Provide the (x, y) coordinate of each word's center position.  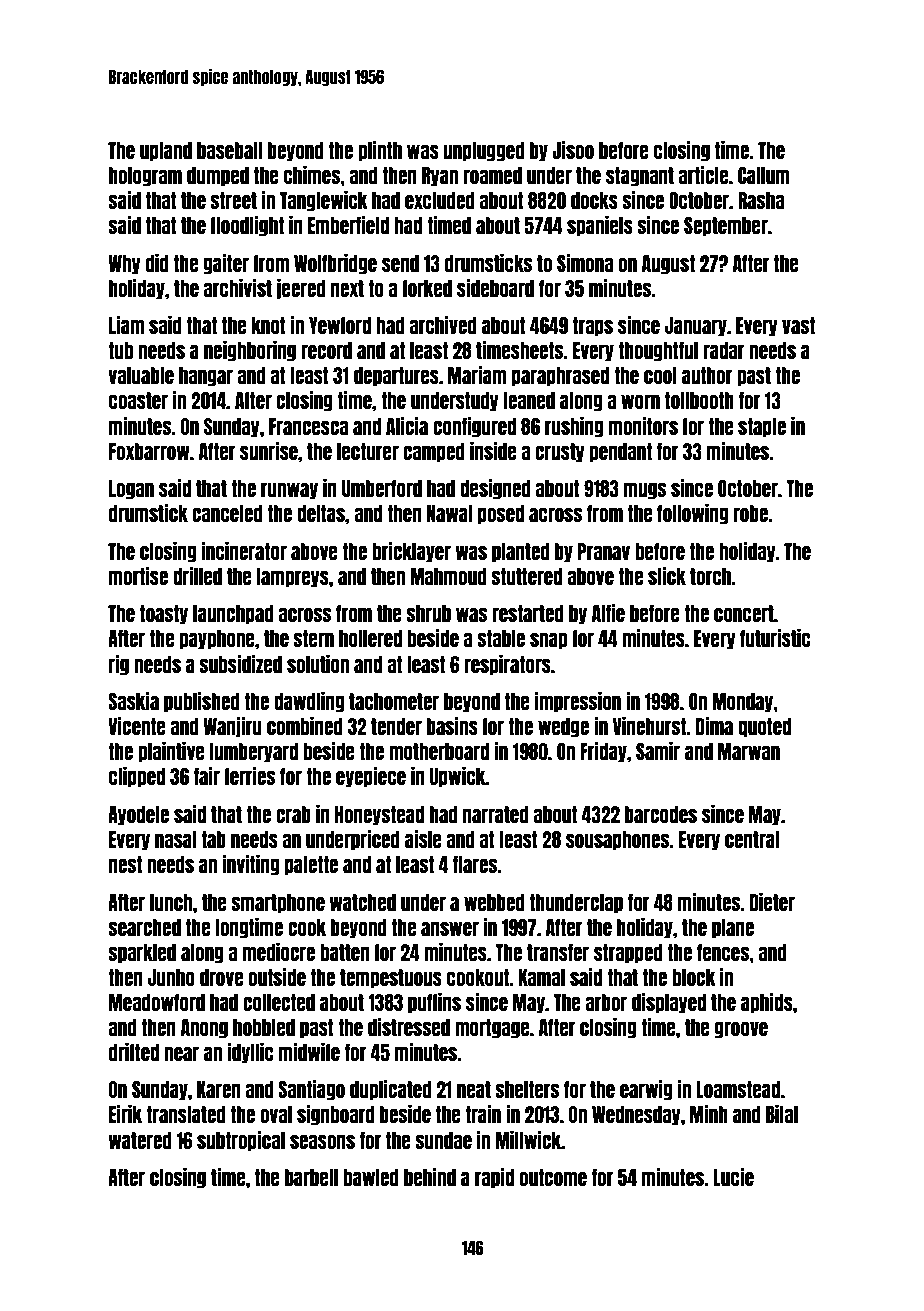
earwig (646, 1090)
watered (140, 1140)
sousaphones (618, 841)
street (233, 200)
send (400, 263)
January (696, 327)
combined (305, 726)
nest (126, 864)
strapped (628, 954)
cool (660, 375)
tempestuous (391, 979)
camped (434, 453)
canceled (227, 513)
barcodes (661, 814)
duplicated (391, 1090)
